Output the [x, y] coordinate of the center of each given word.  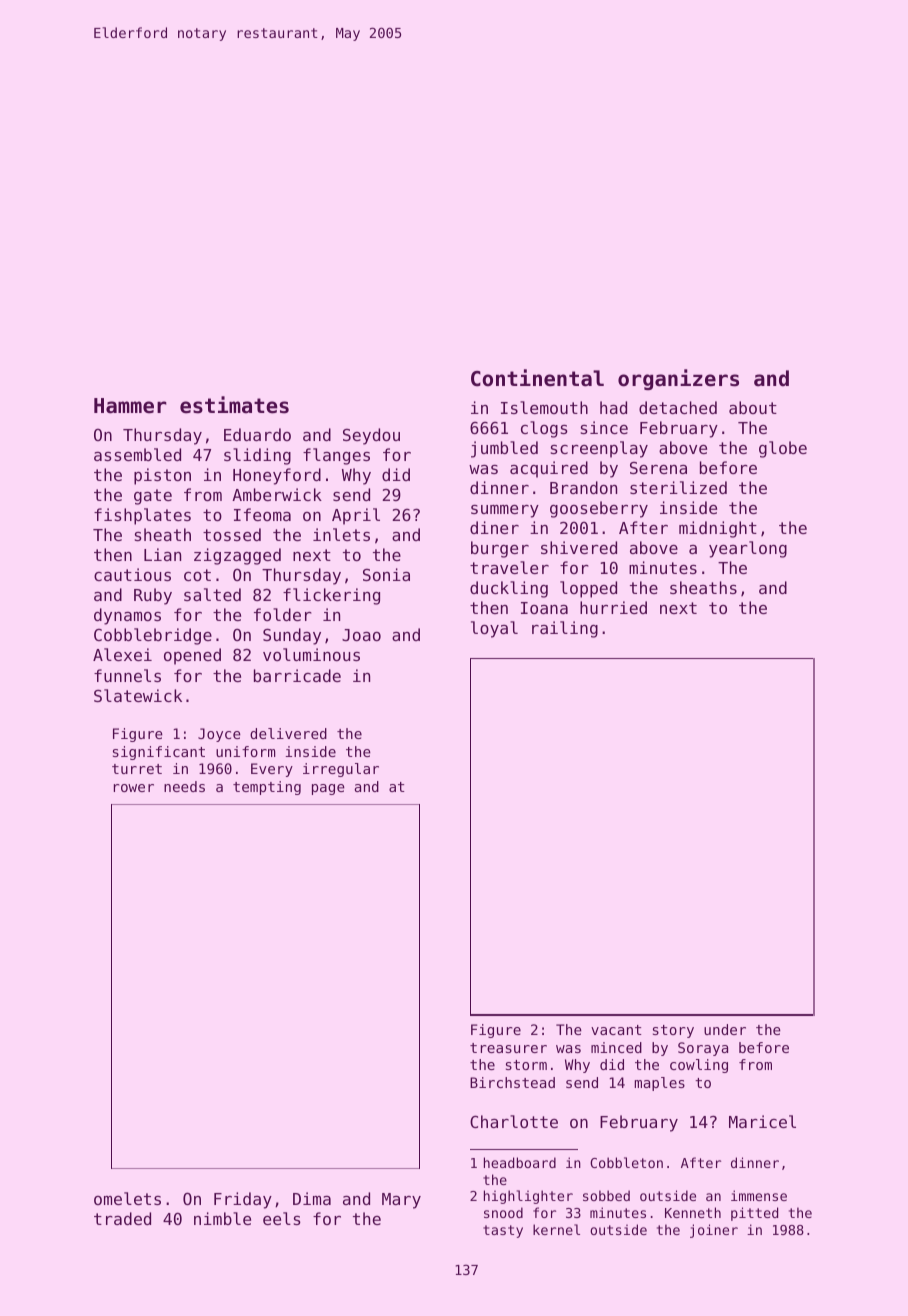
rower [134, 788]
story [673, 1031]
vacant [616, 1030]
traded [122, 1218]
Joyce [219, 735]
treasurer [508, 1048]
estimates [234, 405]
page [328, 789]
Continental [537, 378]
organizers [678, 379]
